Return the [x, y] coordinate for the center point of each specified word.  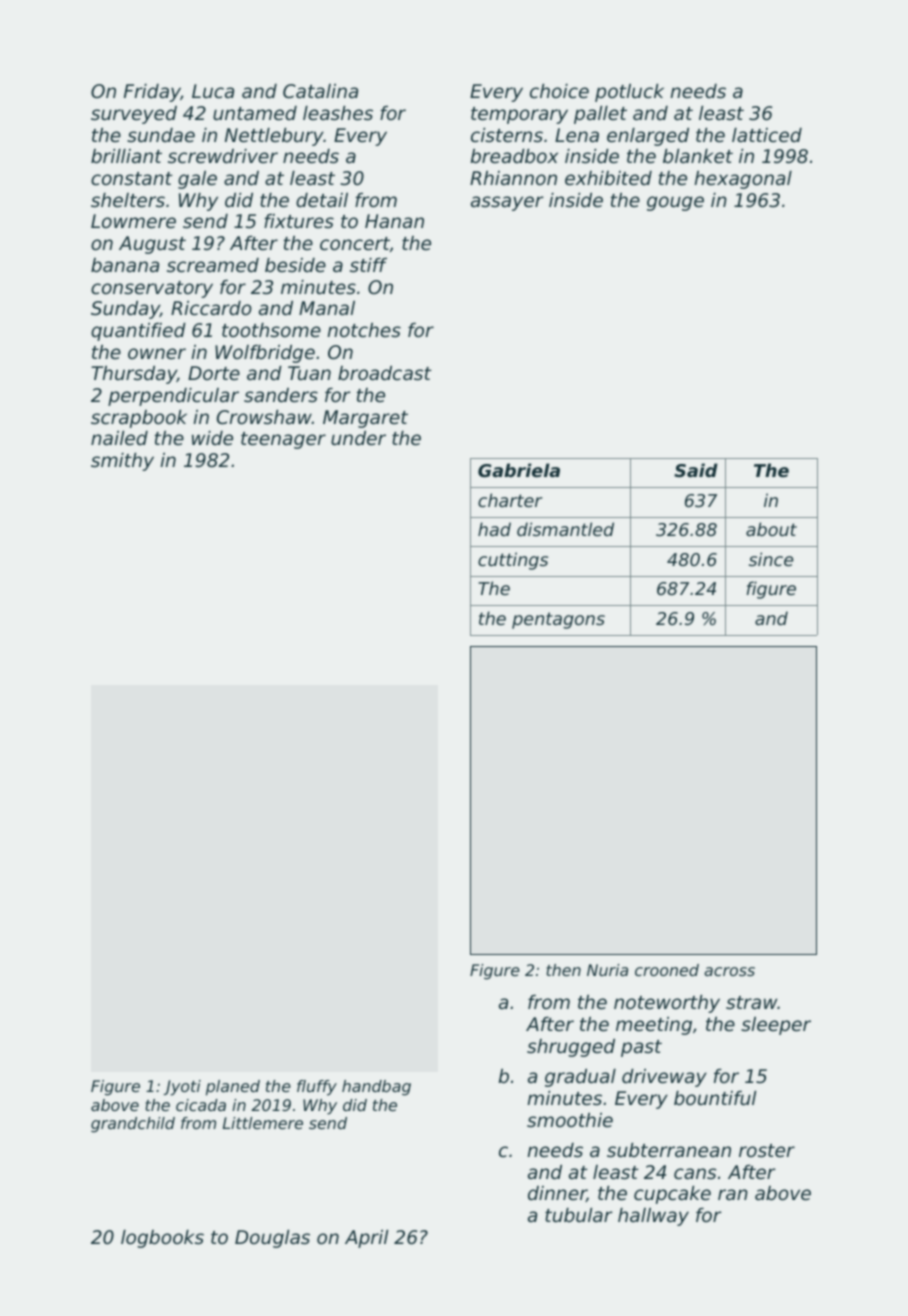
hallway [653, 1217]
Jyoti [182, 1088]
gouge [675, 203]
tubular [578, 1215]
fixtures [299, 221]
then [564, 970]
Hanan [394, 221]
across [729, 971]
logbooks [162, 1239]
